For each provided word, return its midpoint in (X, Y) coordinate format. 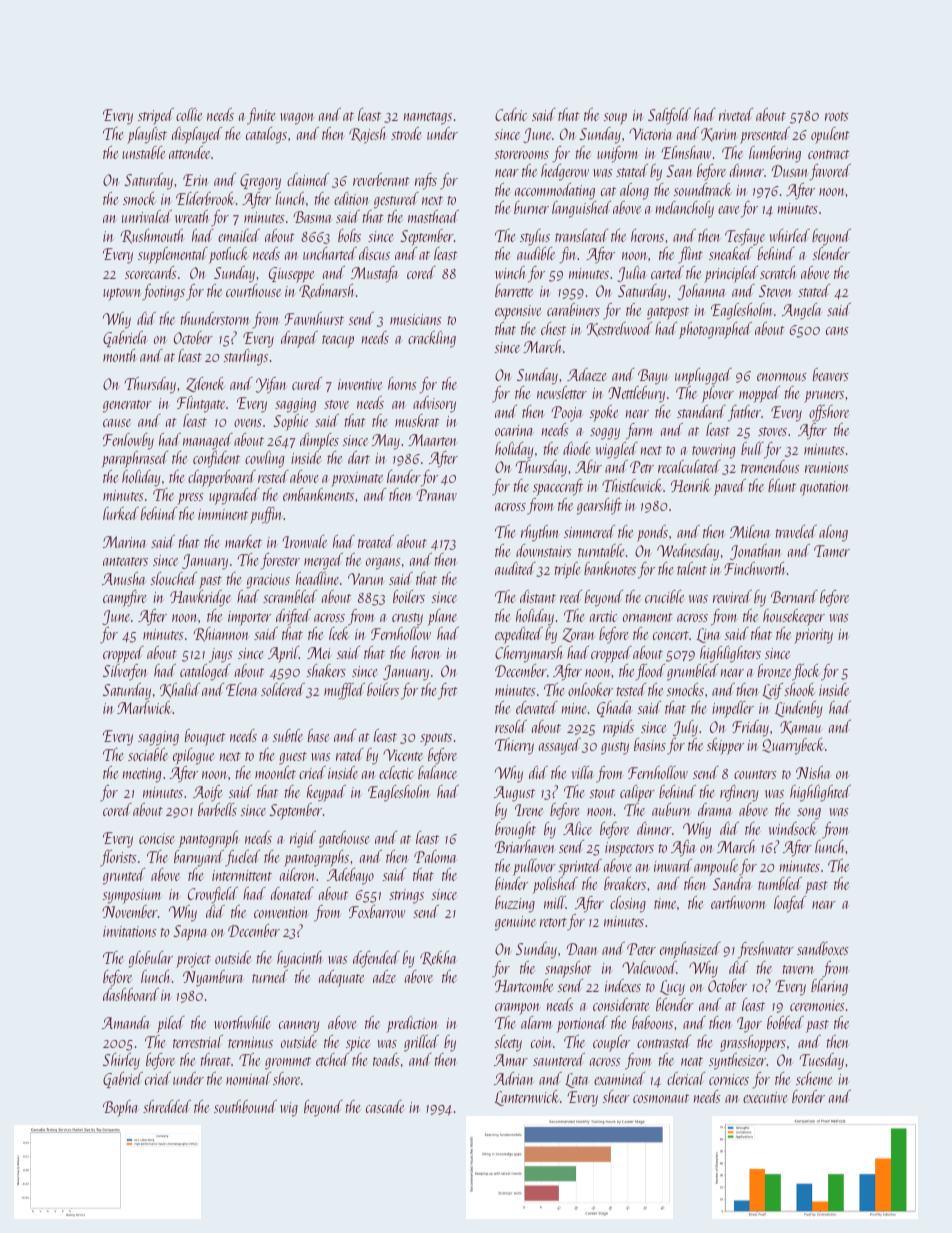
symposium (132, 896)
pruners (824, 397)
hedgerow (565, 172)
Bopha (120, 1108)
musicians (415, 319)
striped (156, 116)
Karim (719, 135)
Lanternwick (527, 1098)
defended (376, 959)
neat (692, 1061)
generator (127, 406)
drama (715, 809)
